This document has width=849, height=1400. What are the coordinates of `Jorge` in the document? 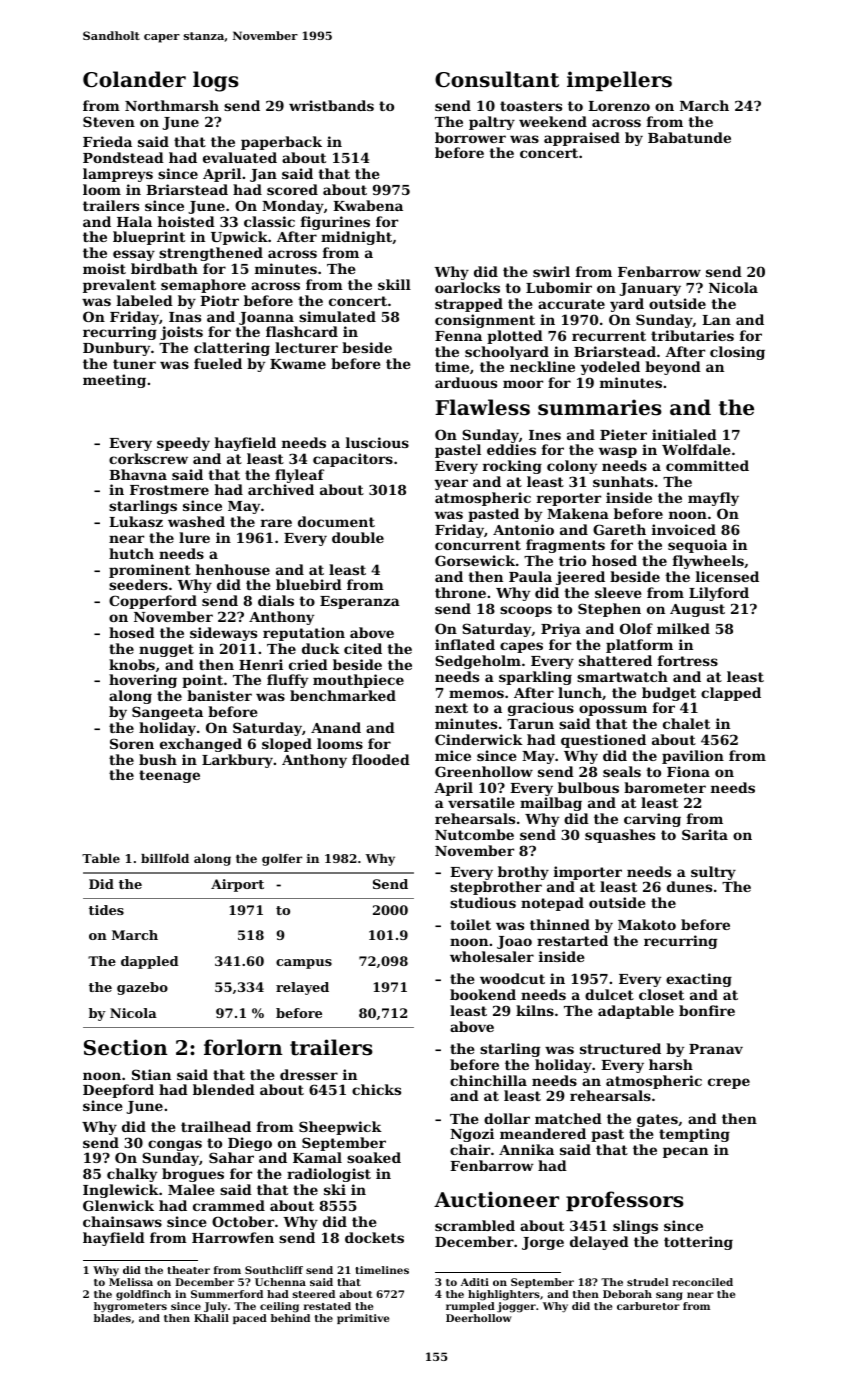 It's located at (543, 1243).
